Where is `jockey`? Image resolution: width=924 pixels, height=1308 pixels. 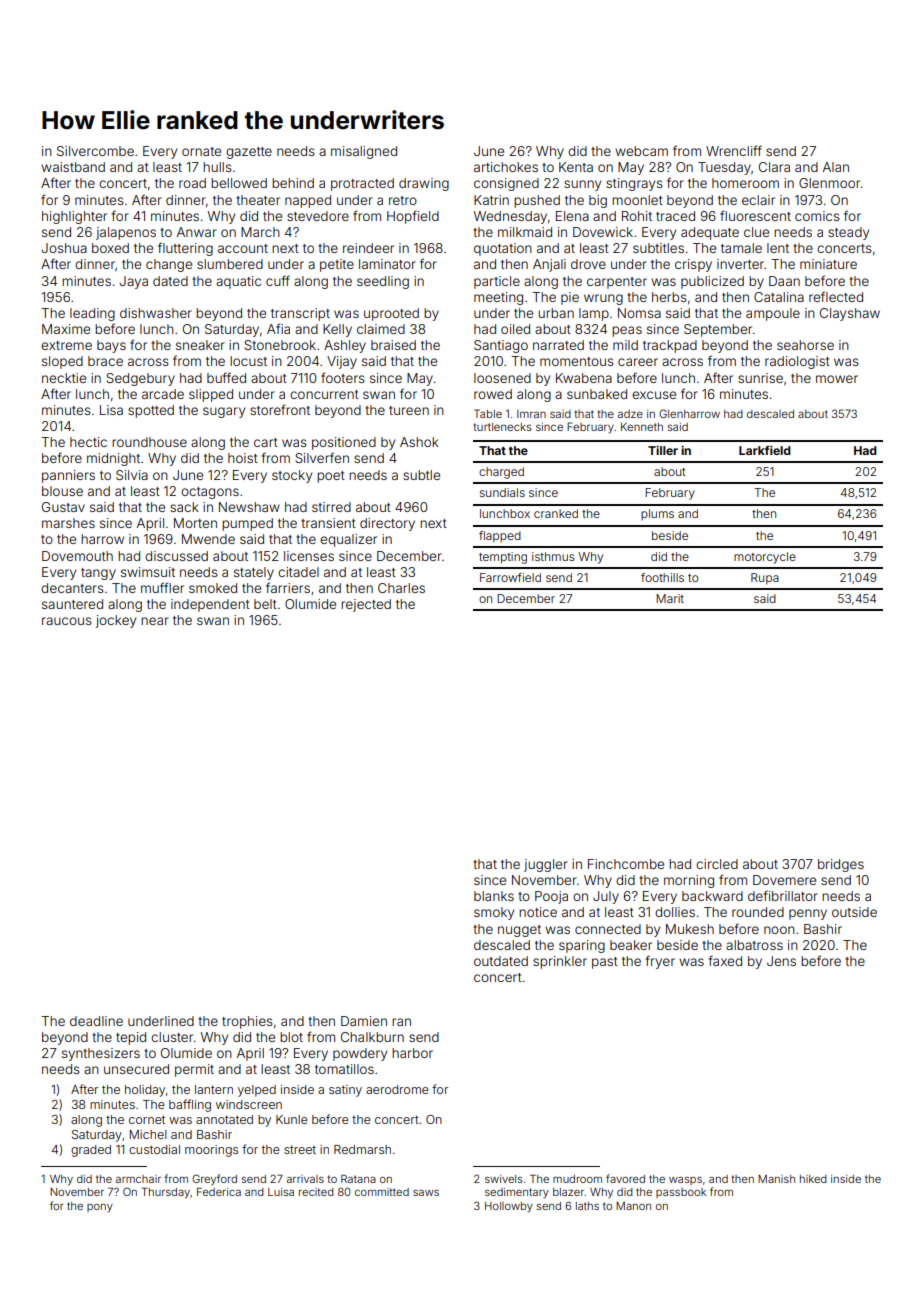
jockey is located at coordinates (116, 621).
